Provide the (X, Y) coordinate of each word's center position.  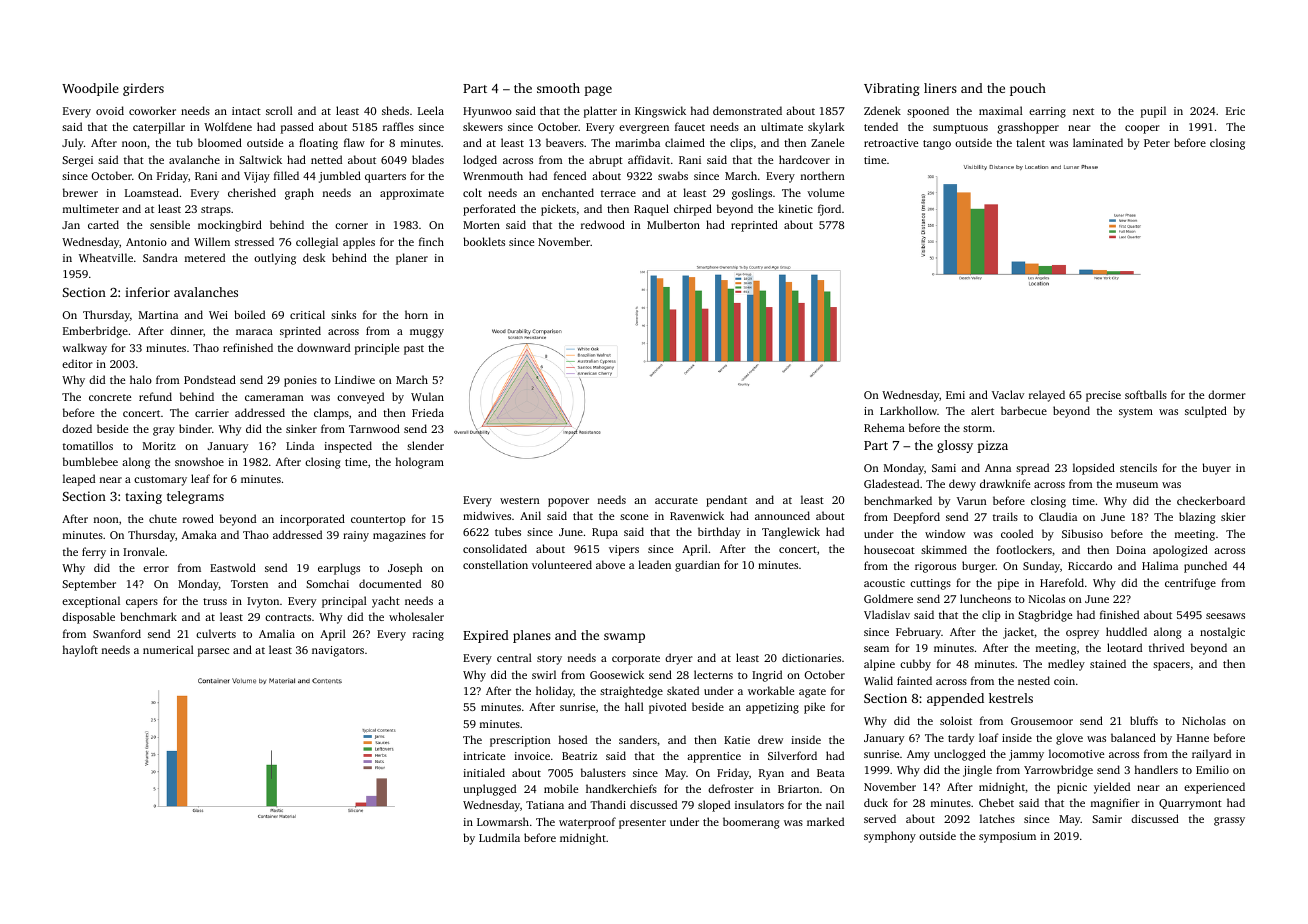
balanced (1133, 737)
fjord (829, 210)
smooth (558, 88)
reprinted (754, 226)
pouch (1028, 89)
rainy (356, 536)
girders (143, 89)
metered (205, 257)
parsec (213, 652)
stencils (1138, 467)
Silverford (792, 755)
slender (425, 445)
